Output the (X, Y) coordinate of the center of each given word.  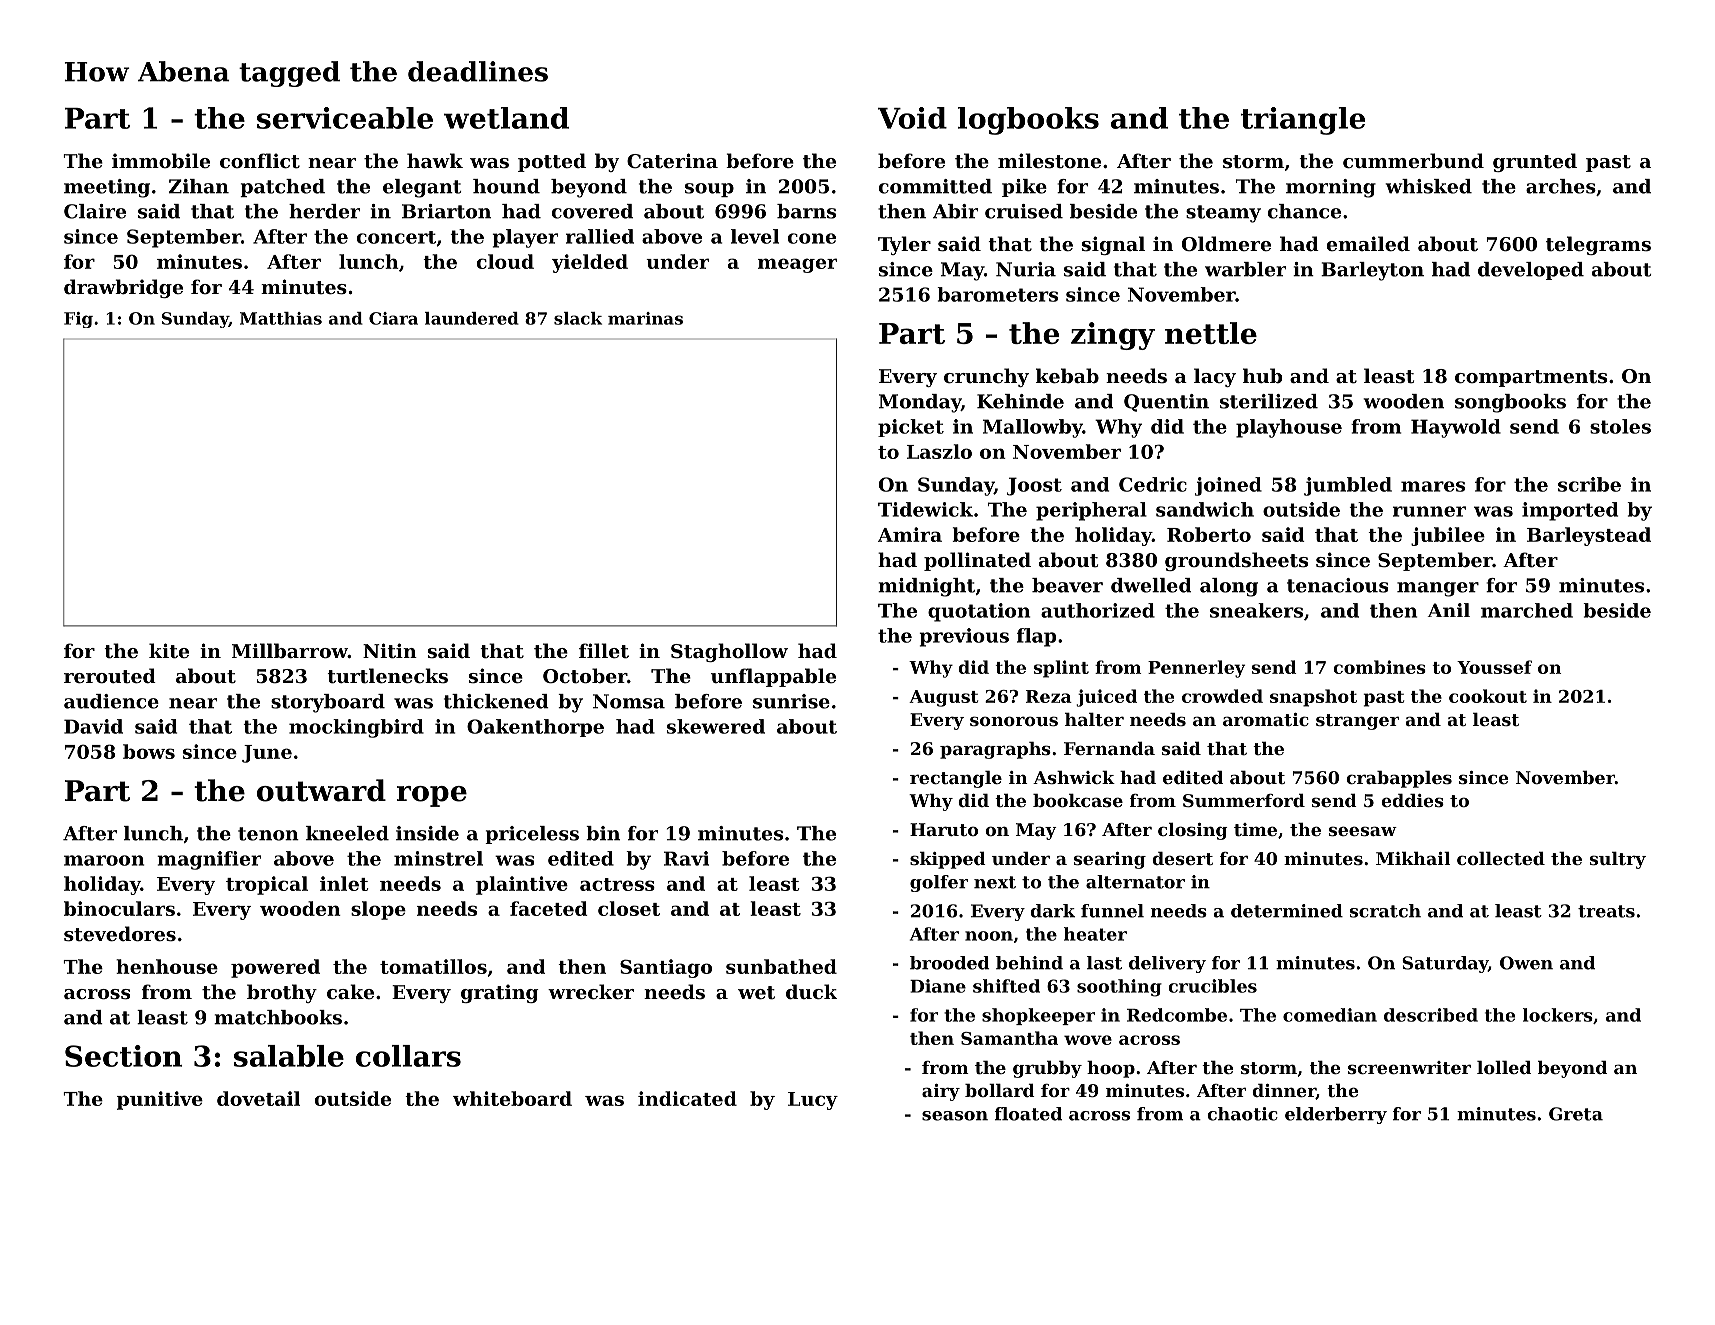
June (267, 754)
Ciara (393, 318)
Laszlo (939, 451)
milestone (1049, 161)
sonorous (1014, 721)
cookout (1488, 696)
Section (123, 1056)
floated (1028, 1114)
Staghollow (729, 652)
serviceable (345, 118)
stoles (1620, 426)
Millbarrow (290, 650)
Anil (1449, 610)
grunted (1535, 162)
